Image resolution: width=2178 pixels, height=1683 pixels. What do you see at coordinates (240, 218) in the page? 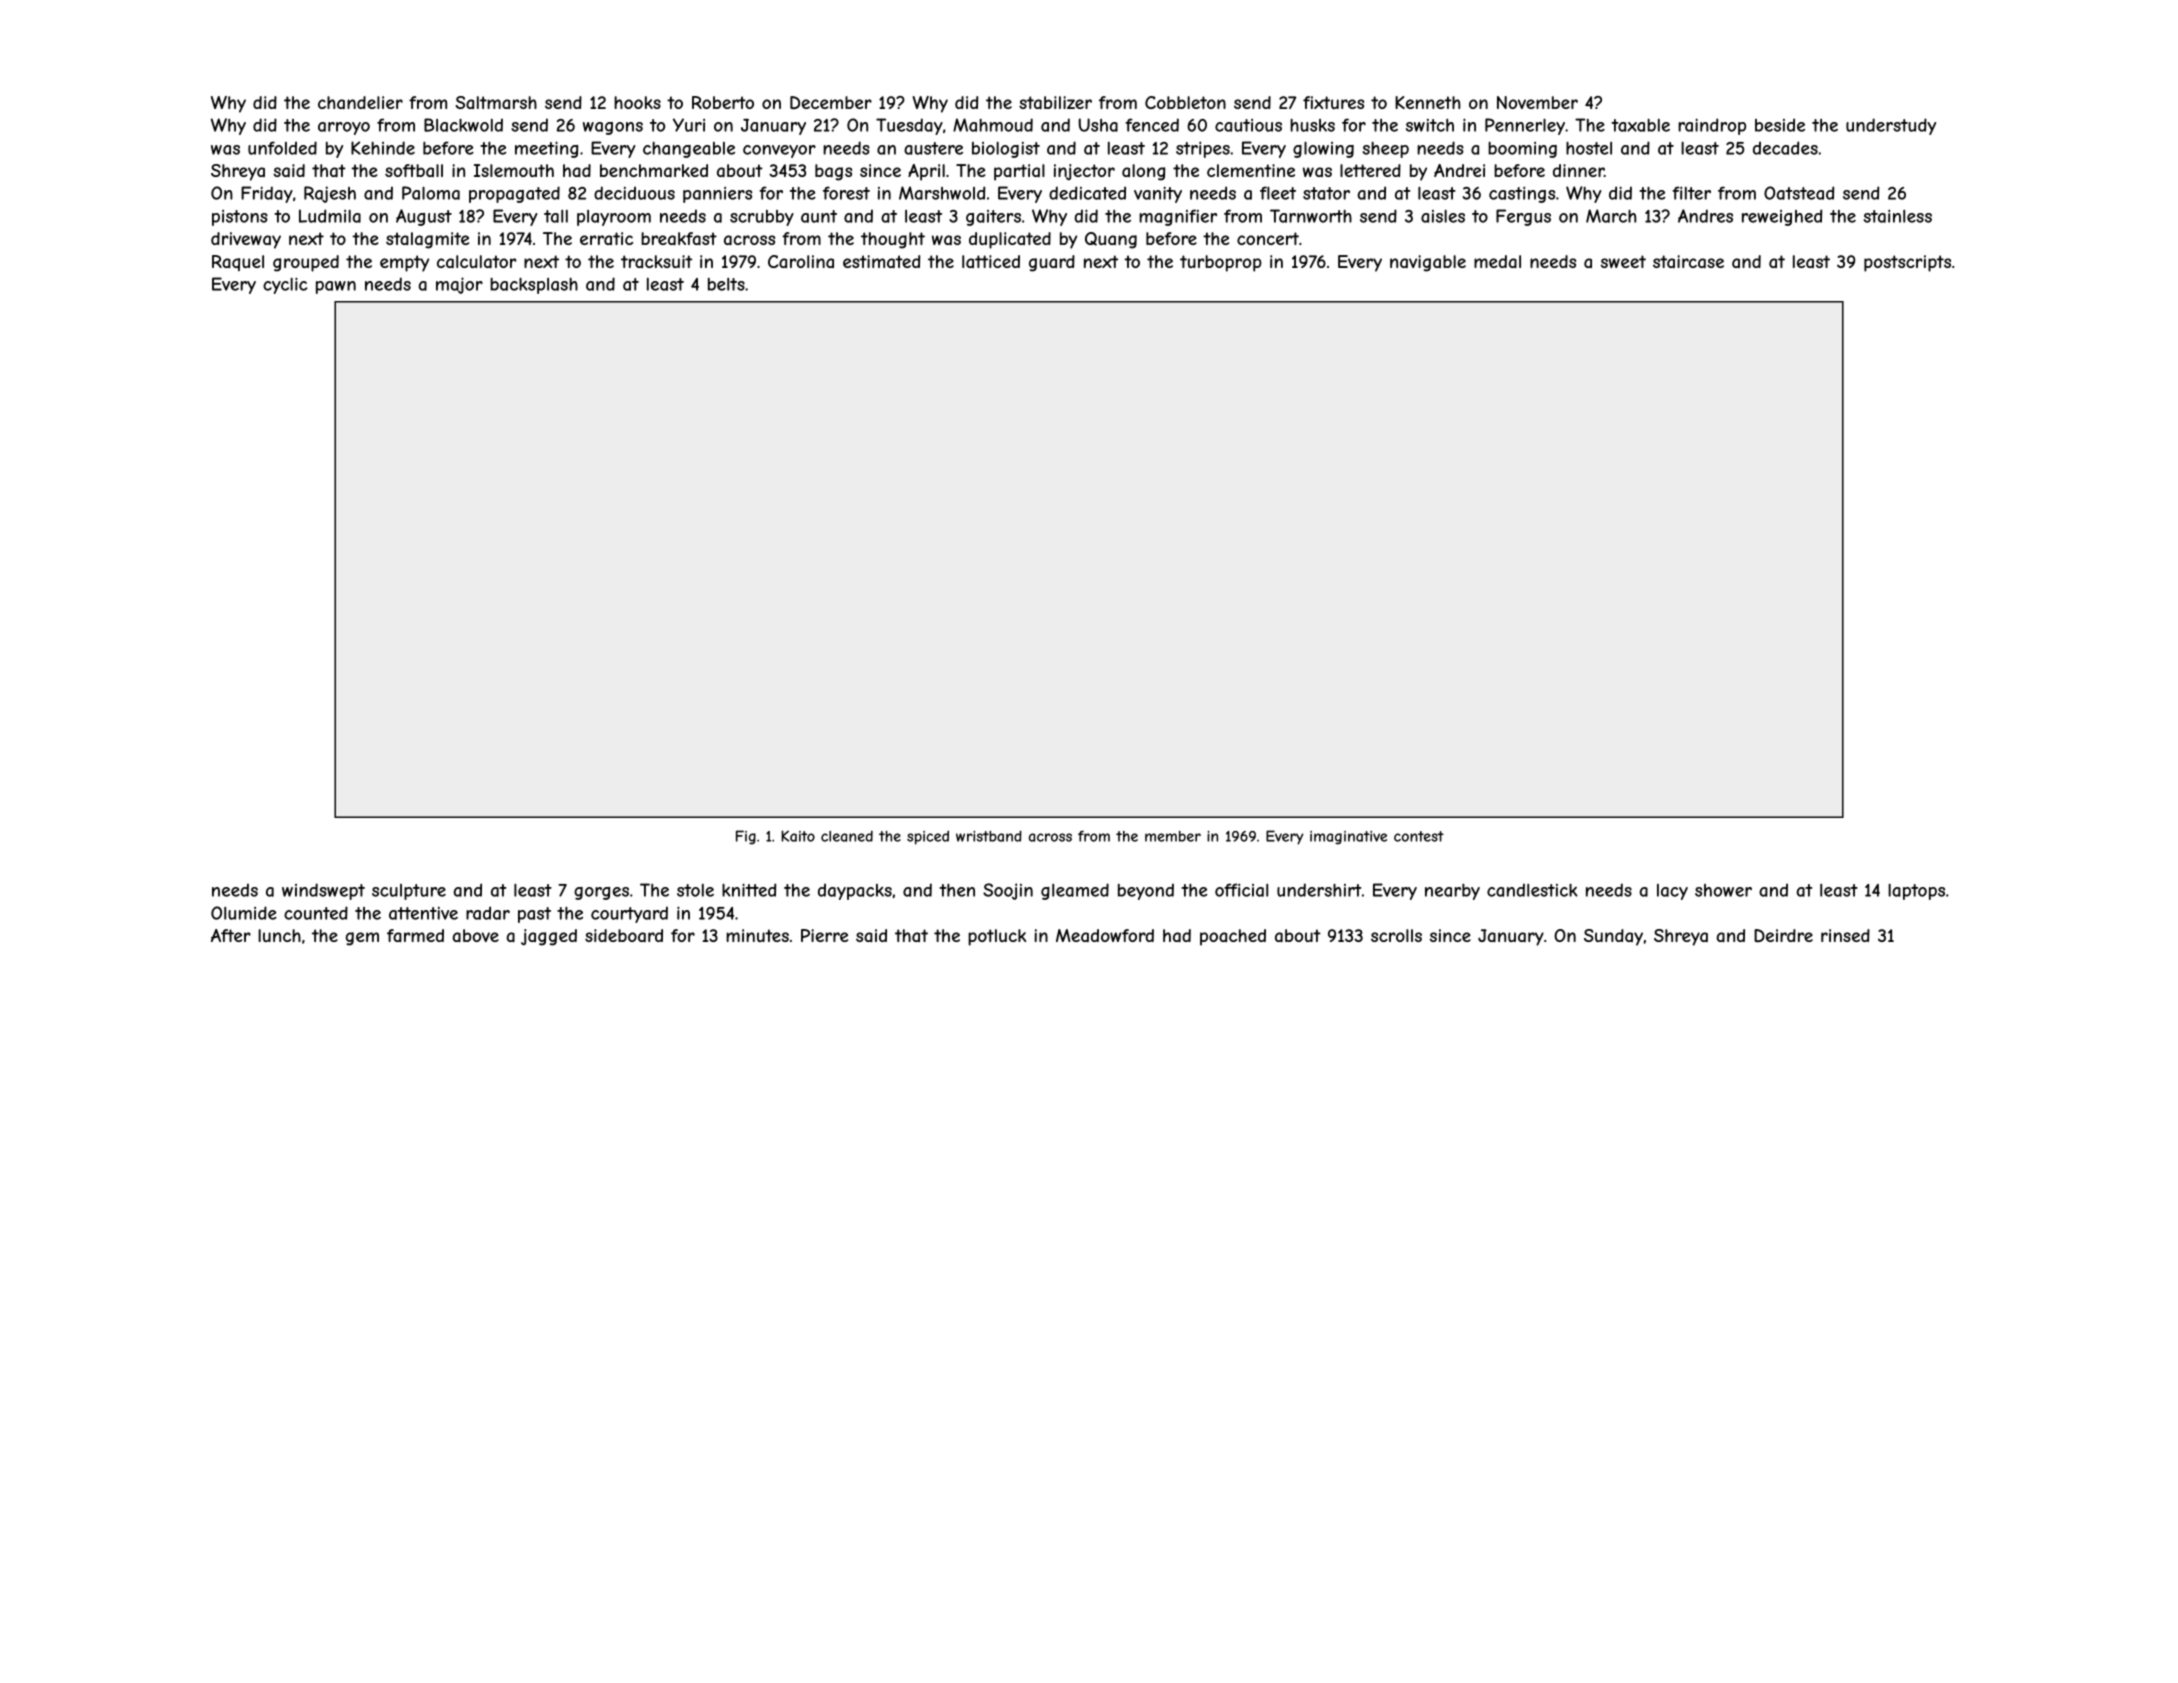
I see `pistons` at bounding box center [240, 218].
